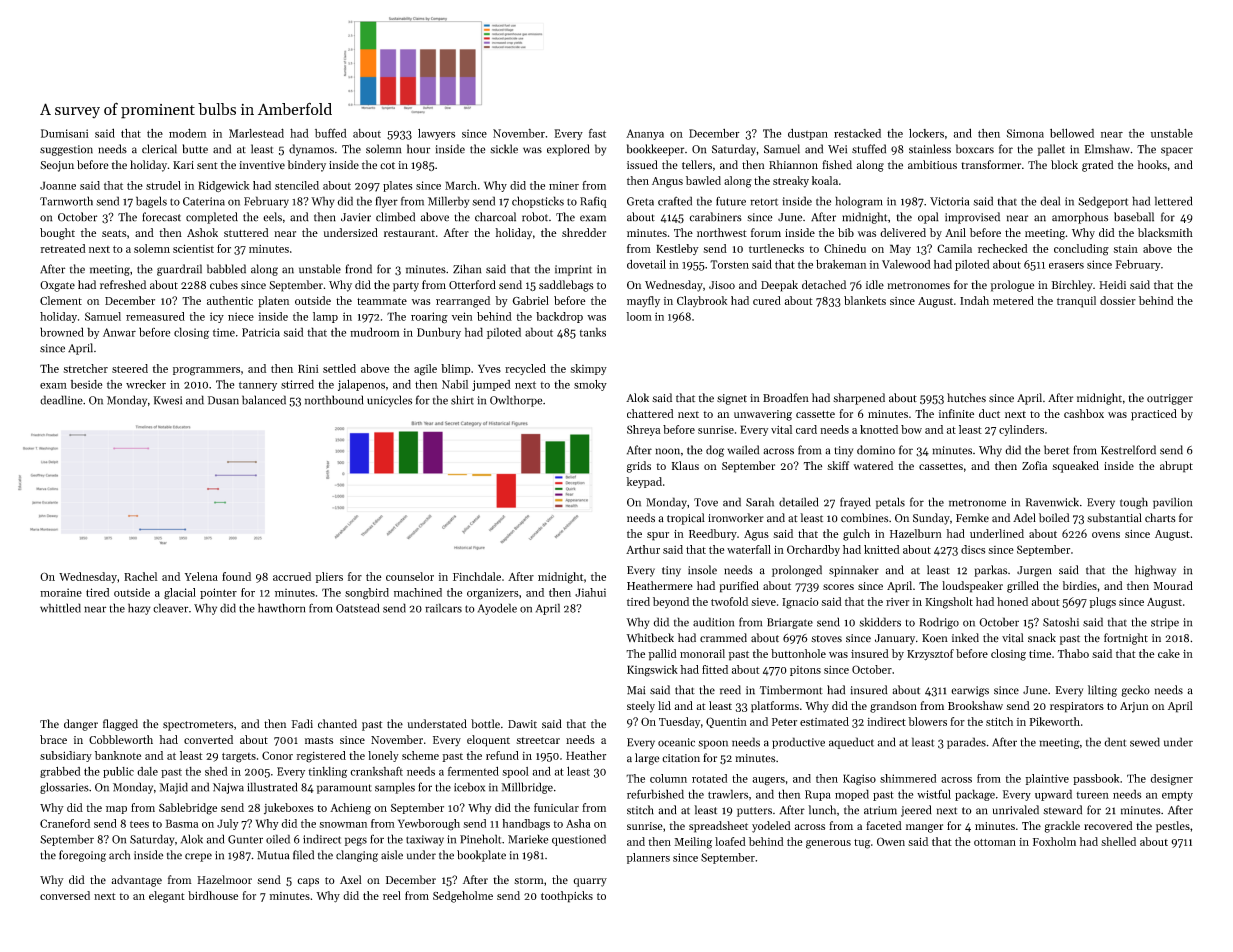 This screenshot has height=952, width=1233. Describe the element at coordinates (170, 608) in the screenshot. I see `cleaver` at that location.
